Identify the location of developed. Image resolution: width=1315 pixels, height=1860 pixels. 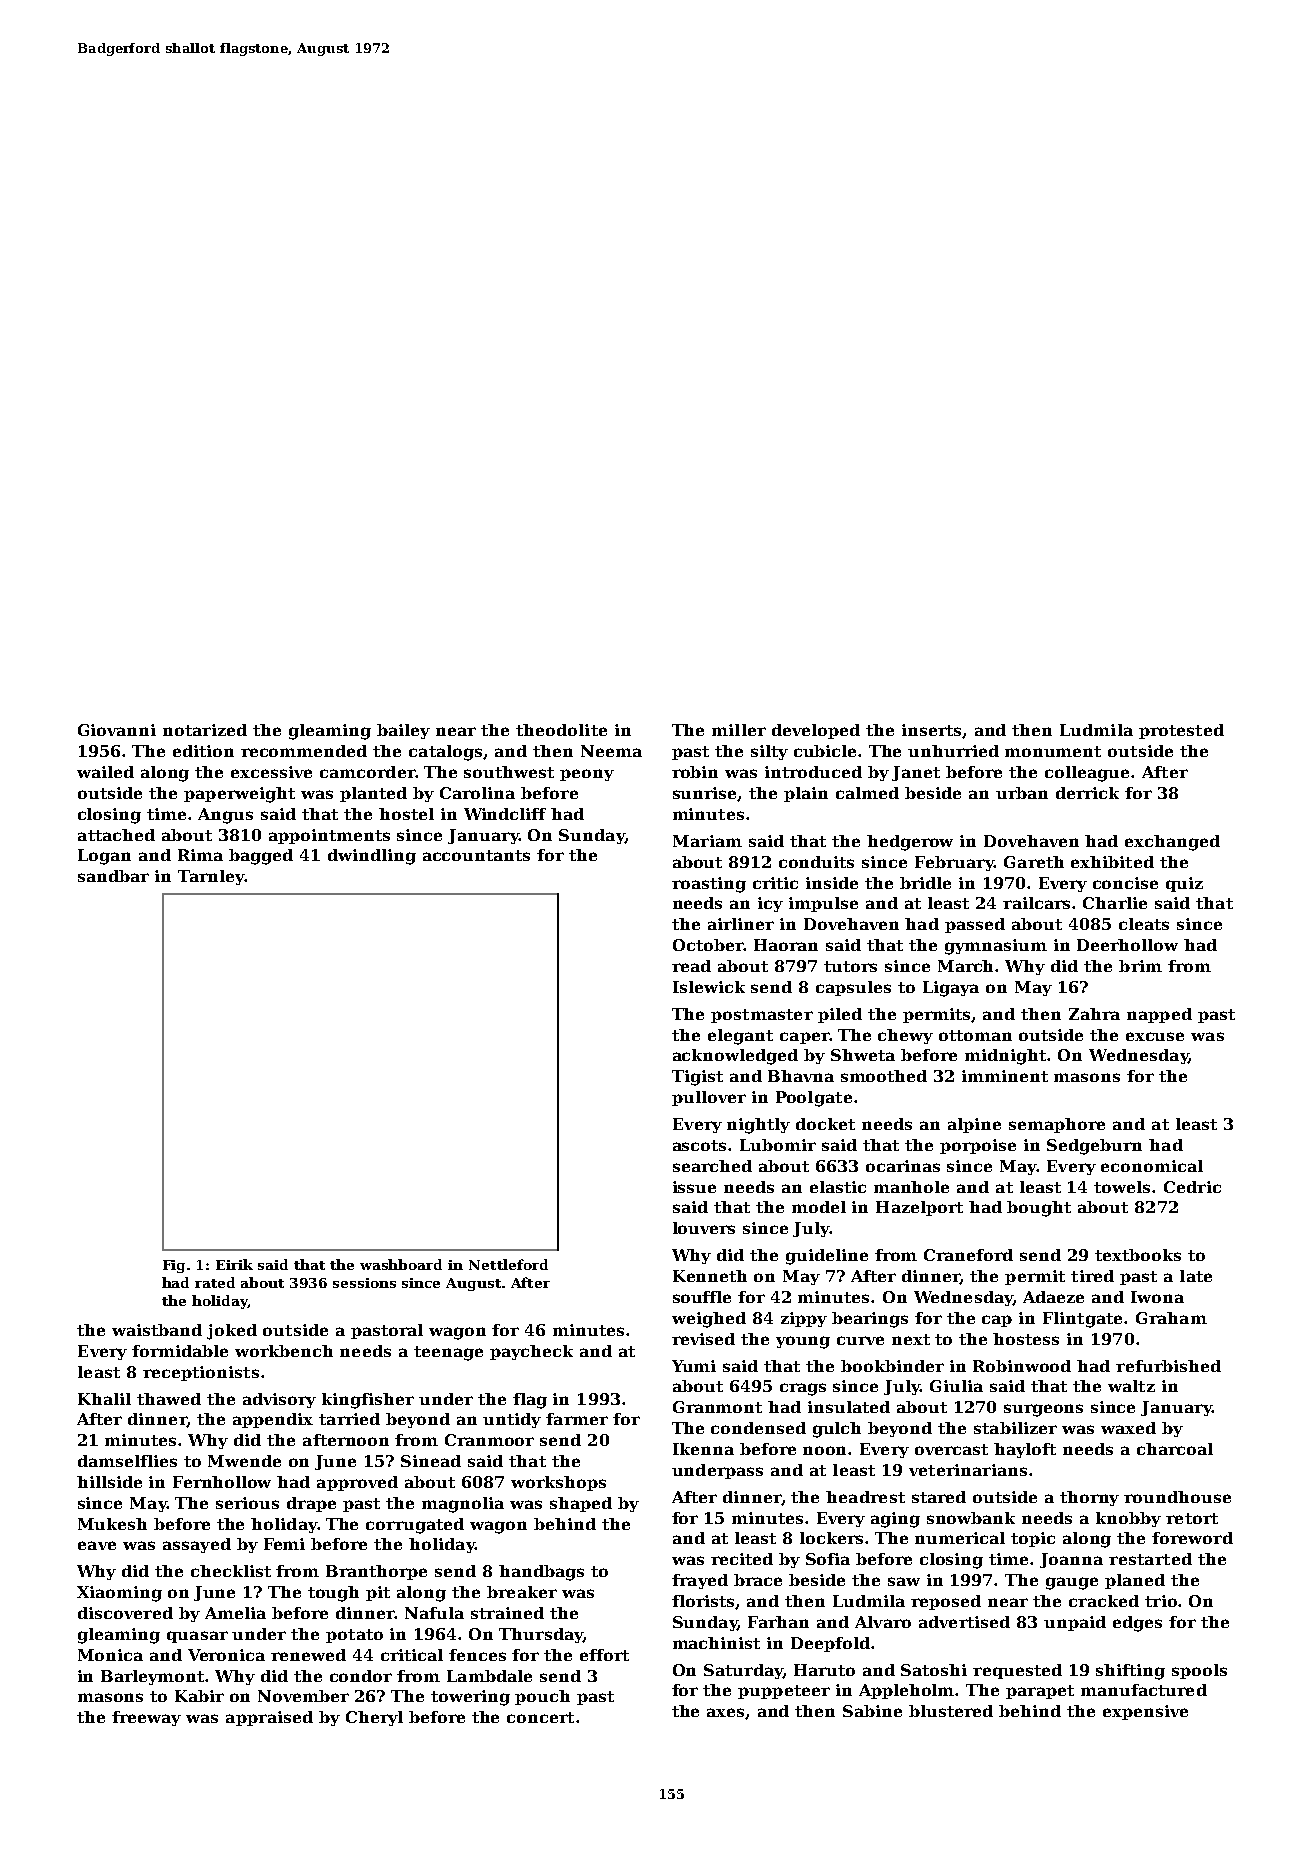
(816, 731).
